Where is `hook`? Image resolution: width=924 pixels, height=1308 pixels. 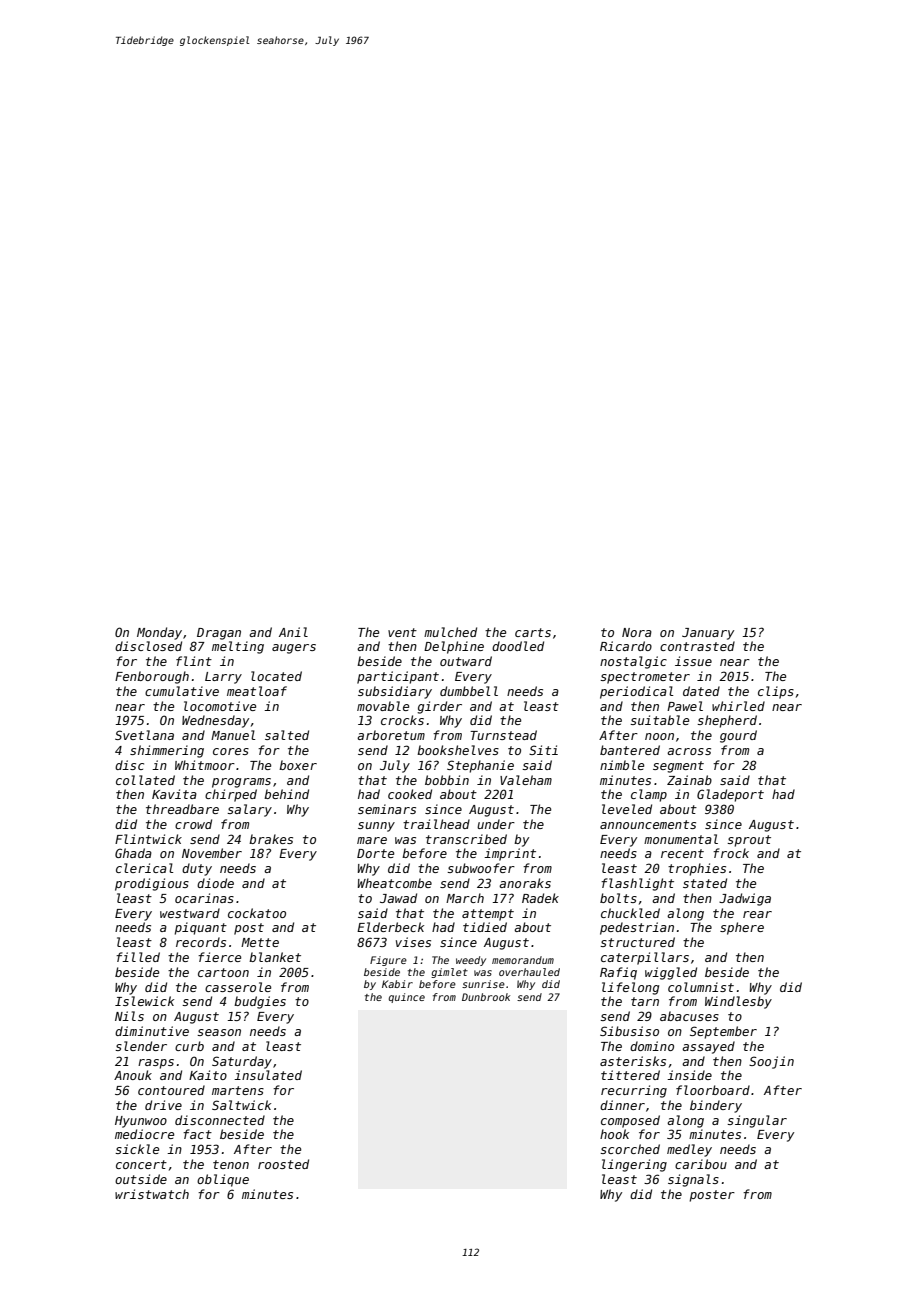 hook is located at coordinates (614, 1134).
